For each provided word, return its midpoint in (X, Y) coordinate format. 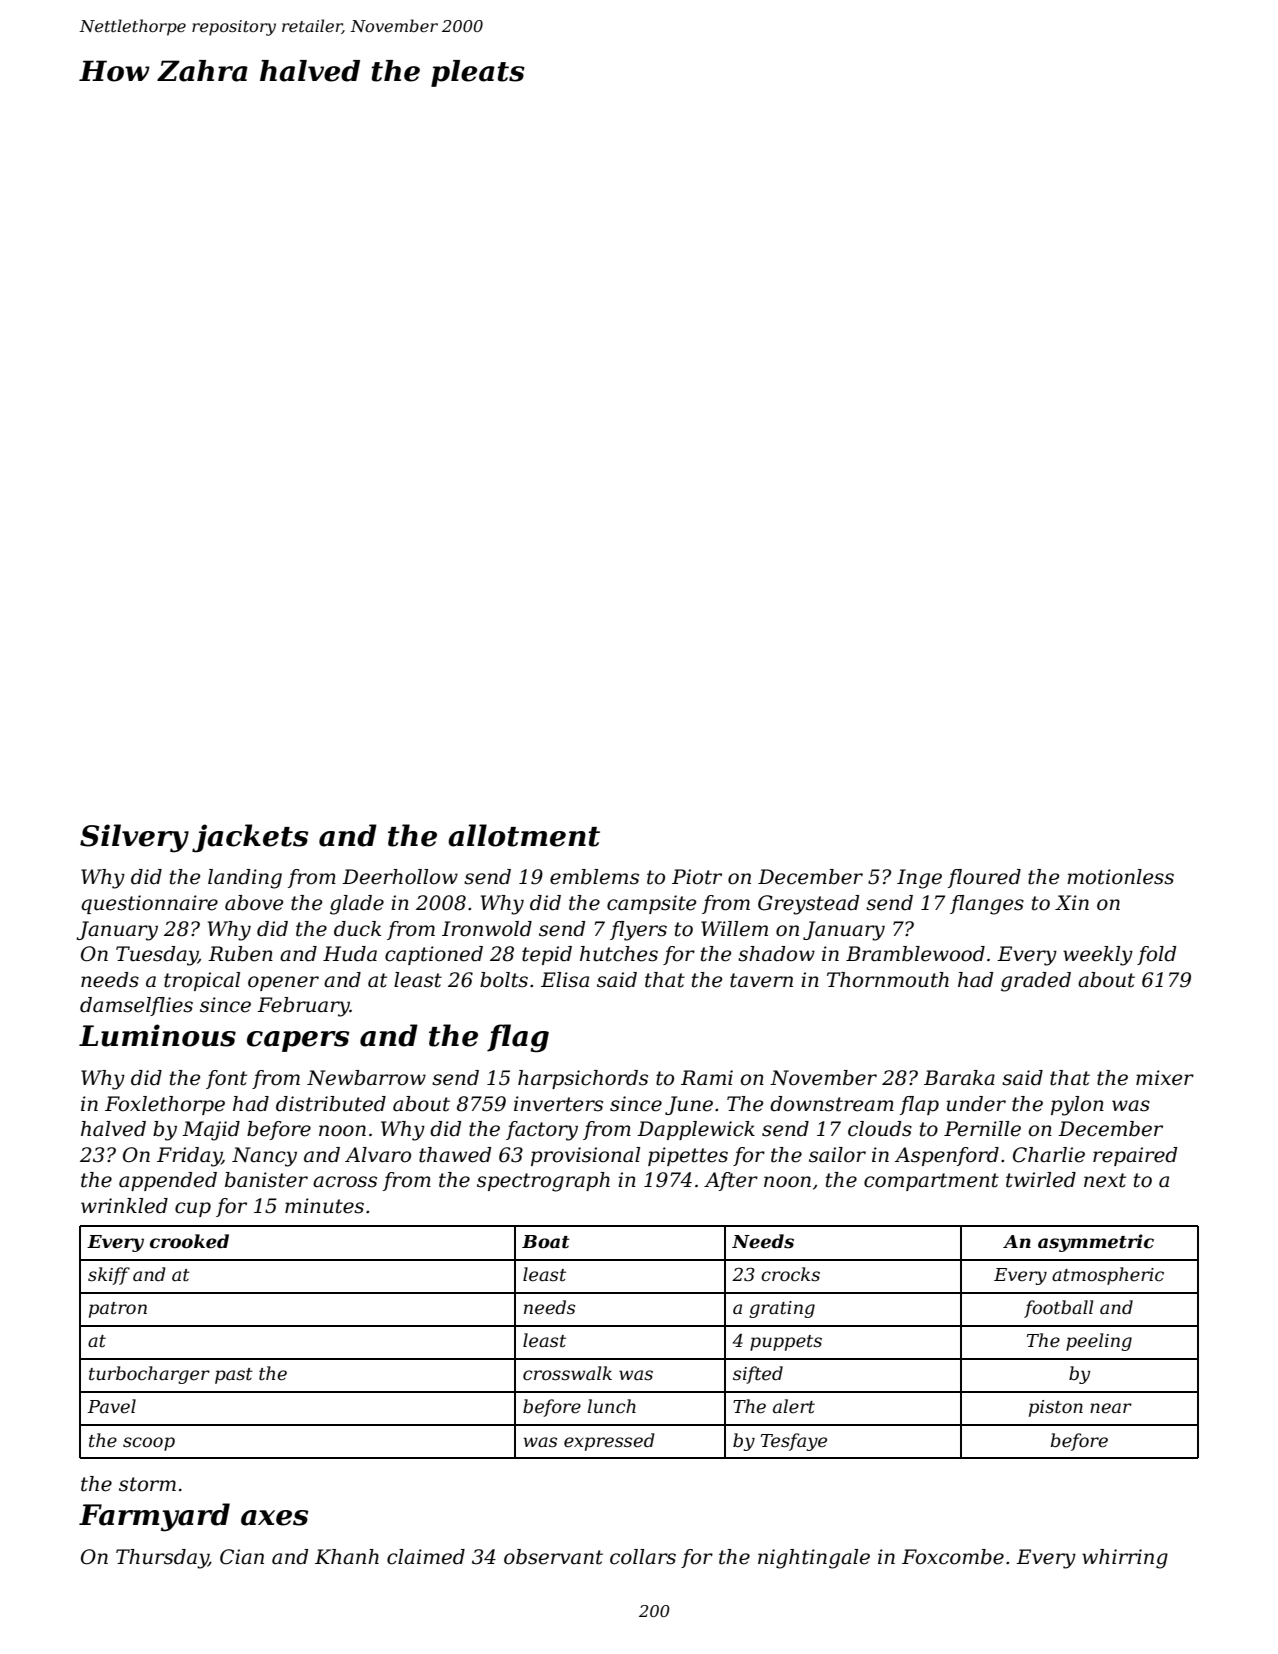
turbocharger (149, 1375)
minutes (324, 1206)
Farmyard (154, 1517)
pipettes (688, 1156)
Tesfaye (794, 1442)
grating (782, 1309)
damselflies (136, 1006)
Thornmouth (888, 980)
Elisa (565, 980)
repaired (1135, 1156)
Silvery (134, 838)
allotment (524, 835)
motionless (1120, 877)
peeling (1099, 1342)
